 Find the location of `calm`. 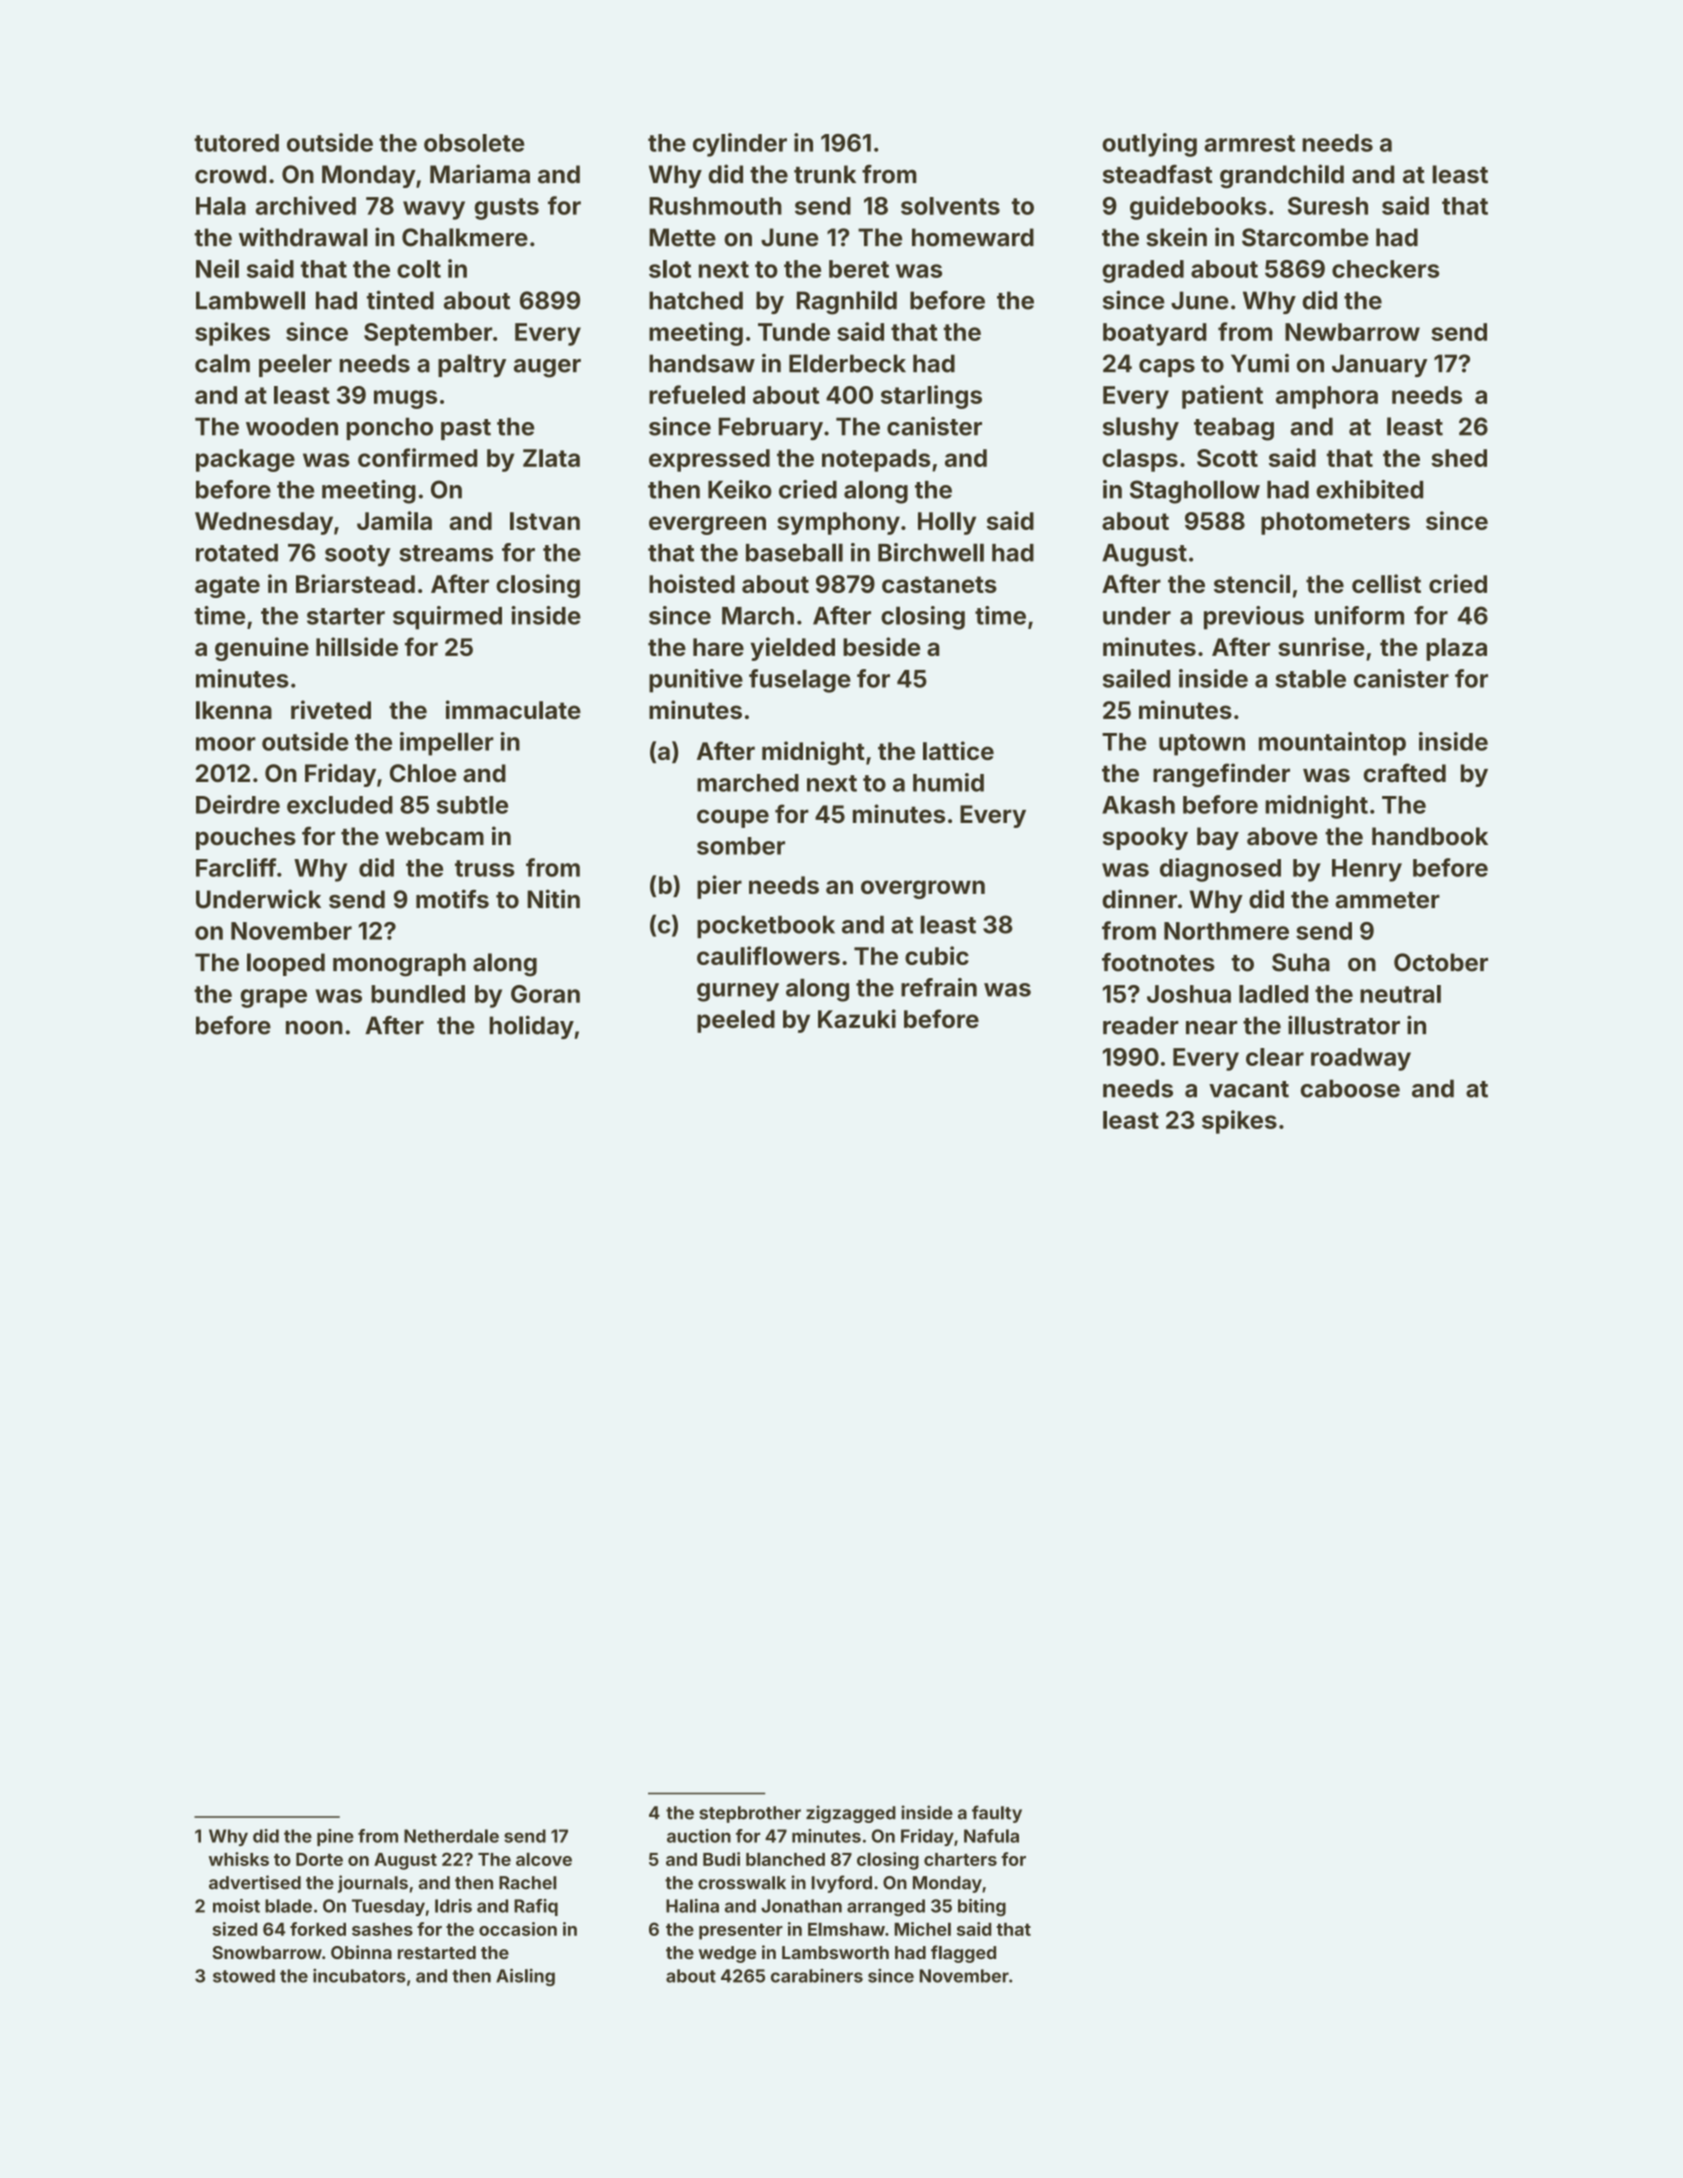

calm is located at coordinates (222, 363).
